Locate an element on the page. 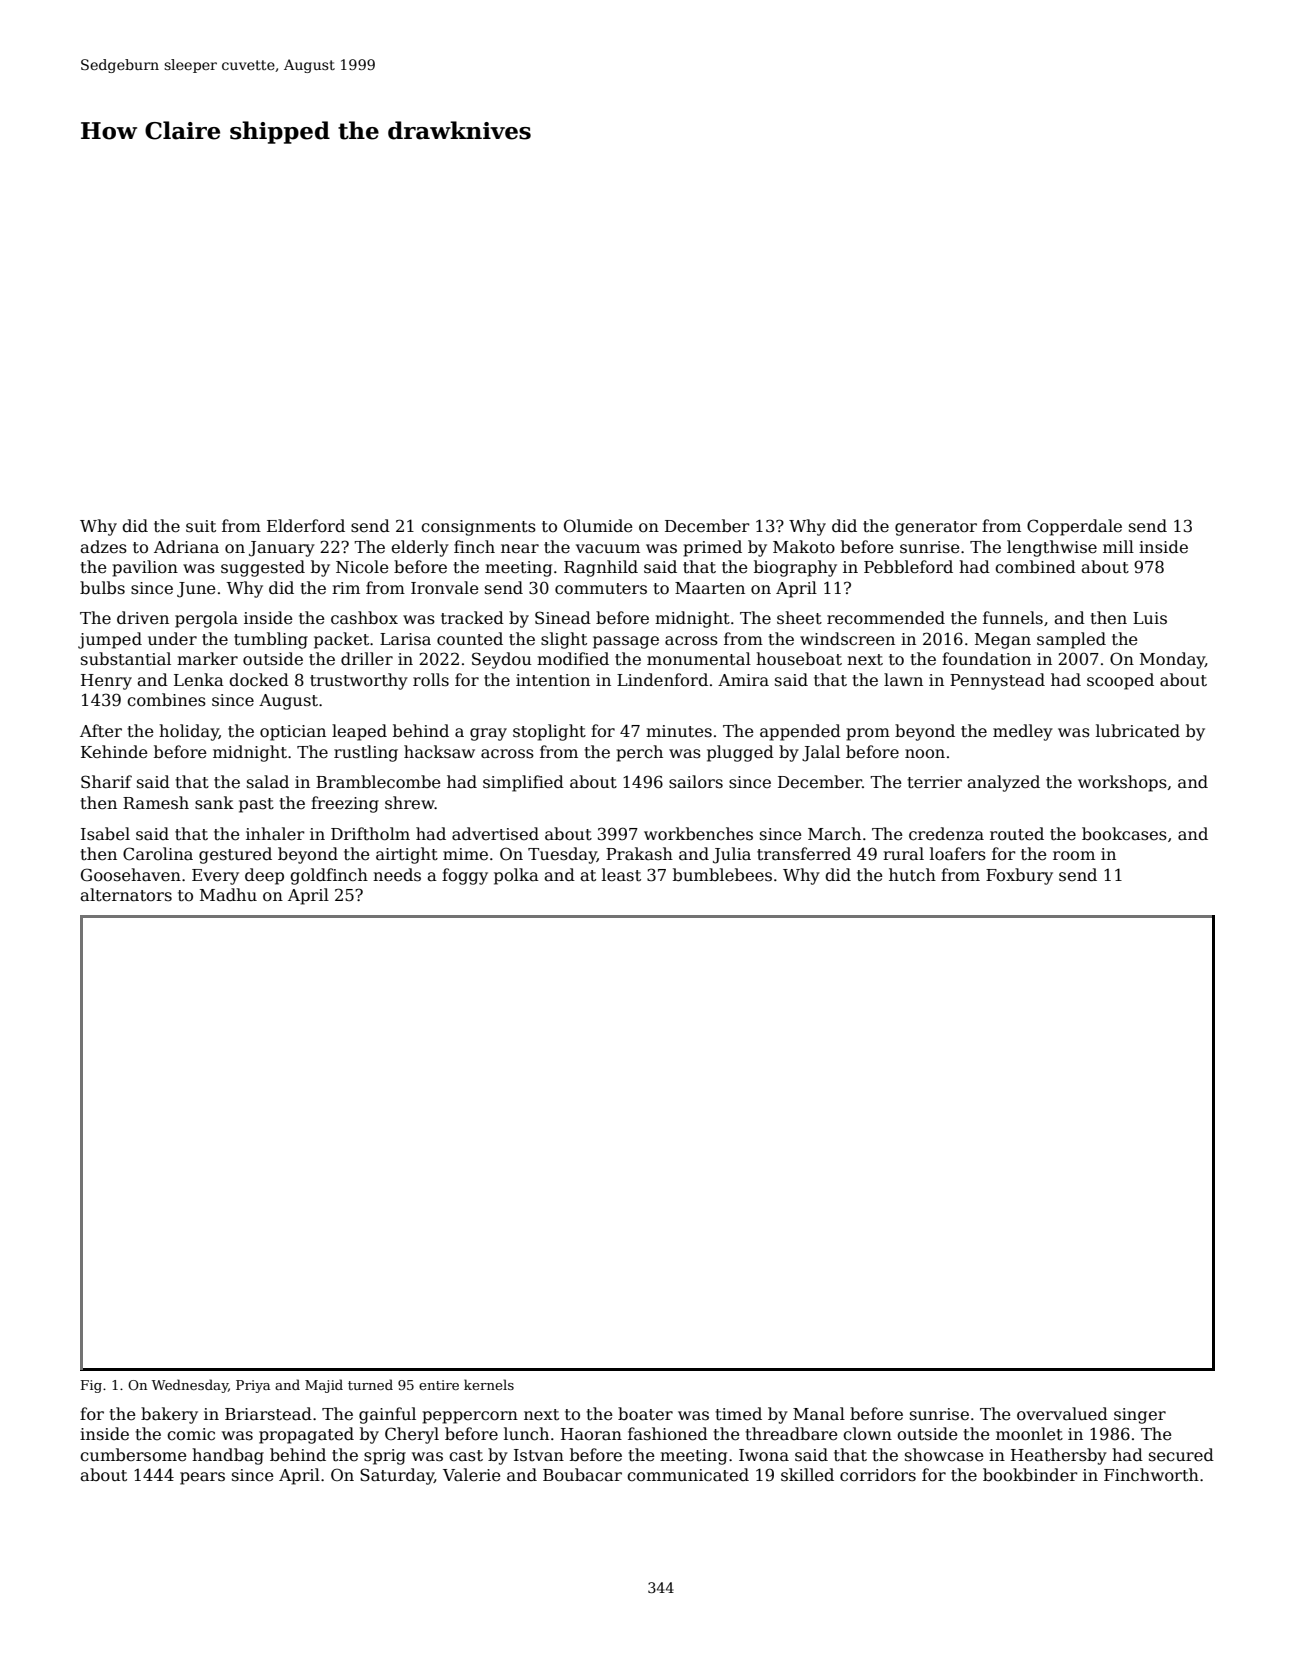 The image size is (1295, 1676). Boubacar is located at coordinates (582, 1474).
